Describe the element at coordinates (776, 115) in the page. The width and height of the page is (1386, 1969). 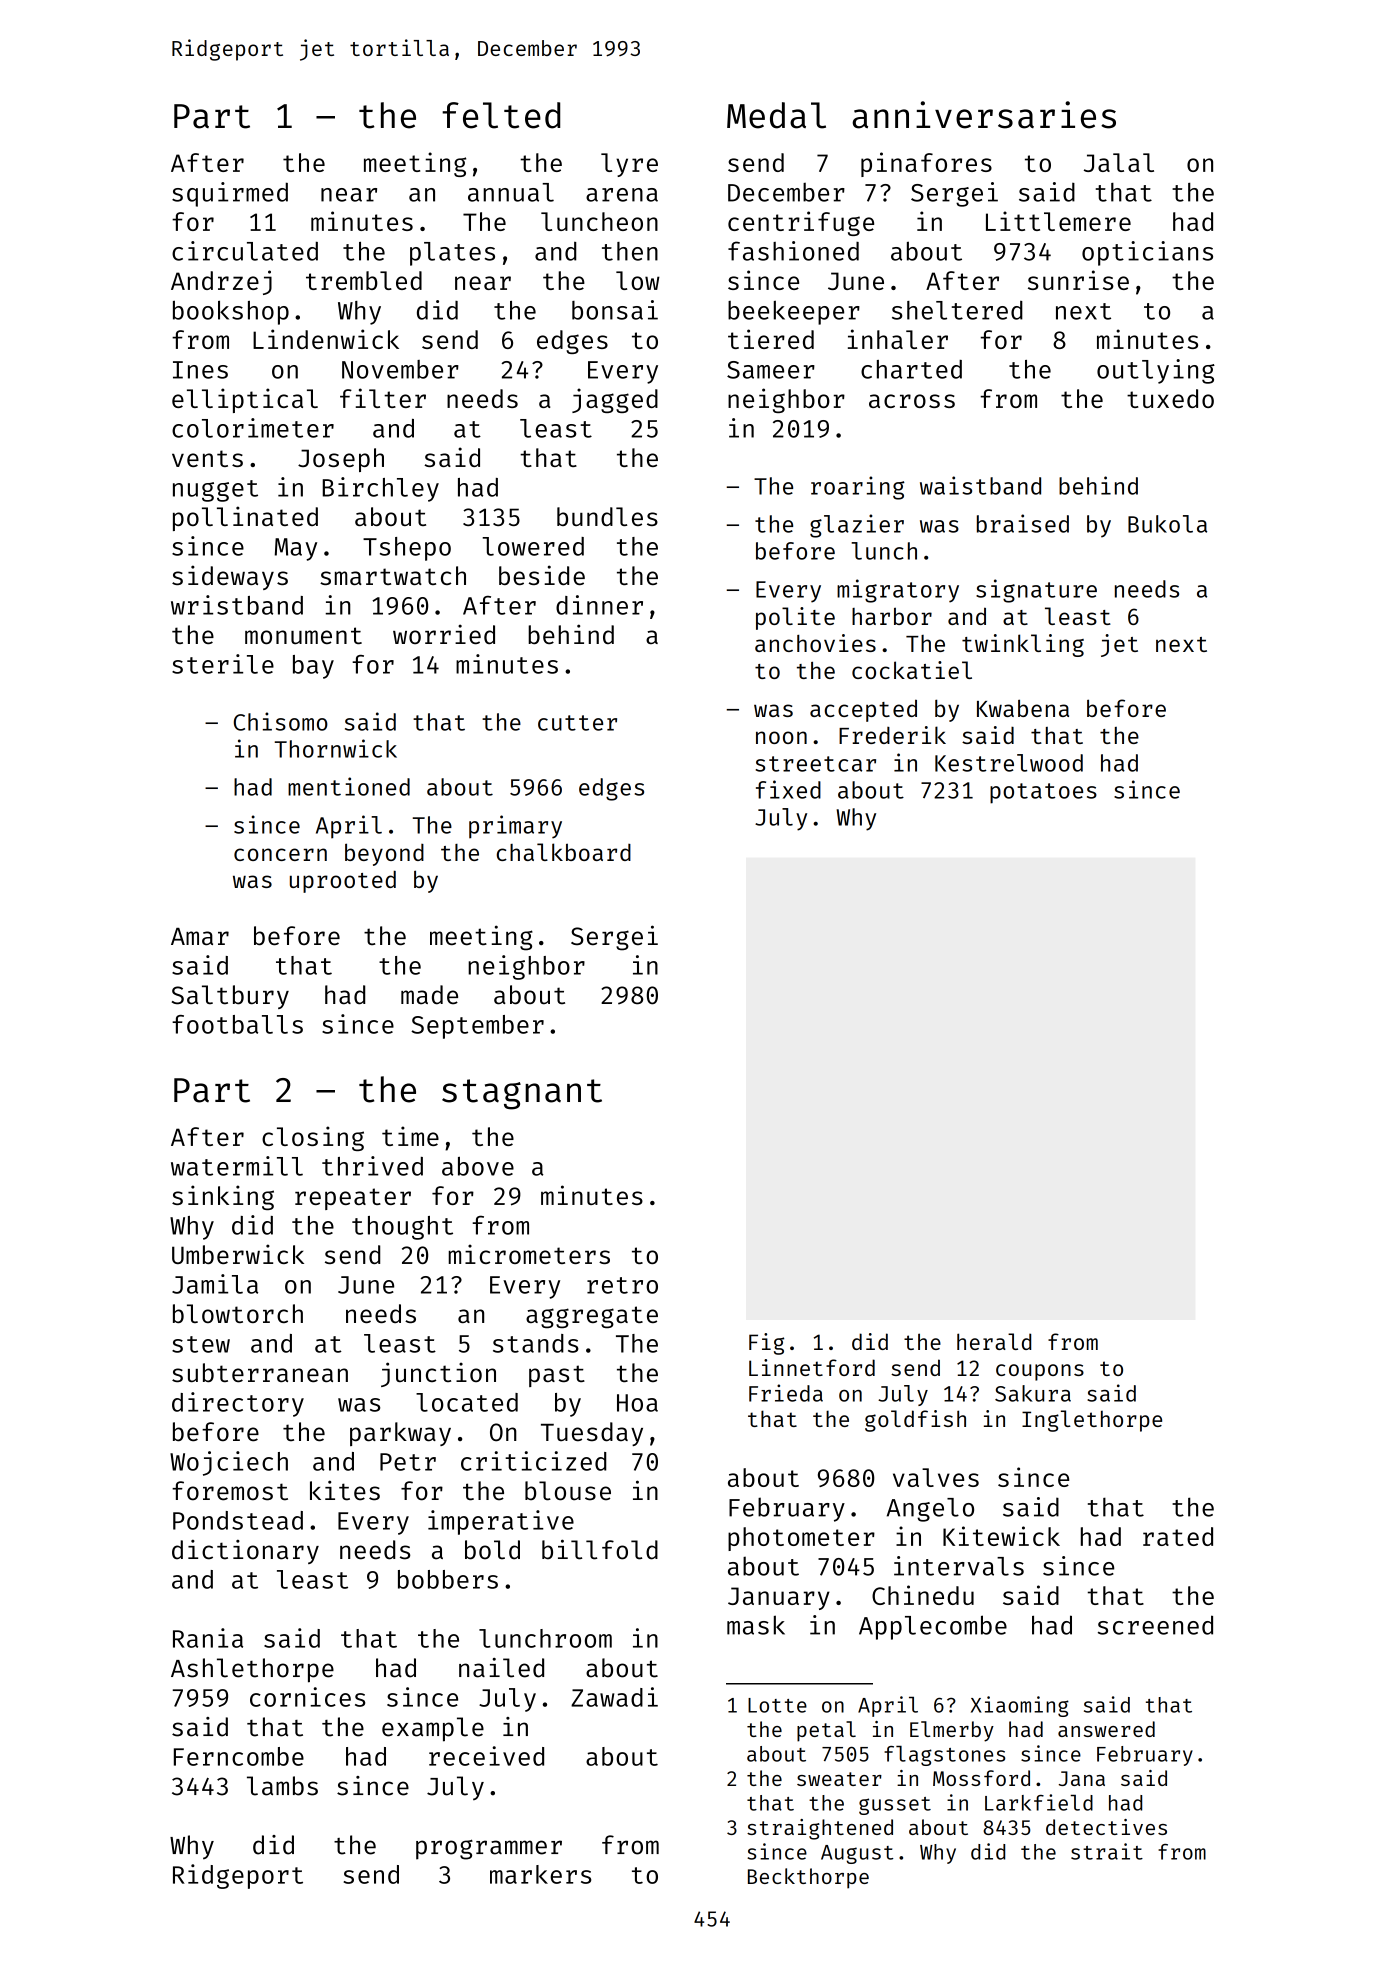
I see `Medal` at that location.
